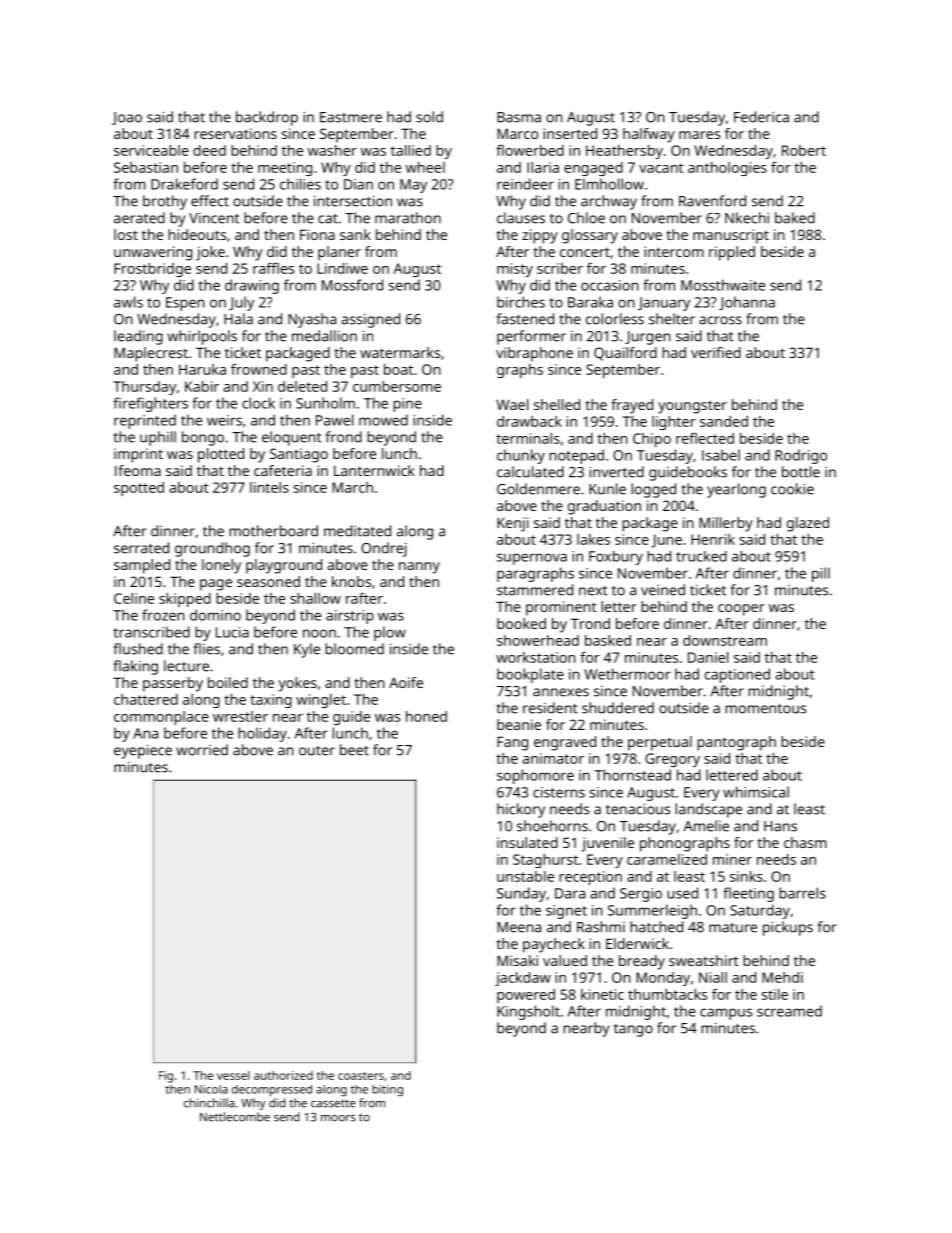 The width and height of the screenshot is (952, 1233). I want to click on kinetic, so click(602, 994).
